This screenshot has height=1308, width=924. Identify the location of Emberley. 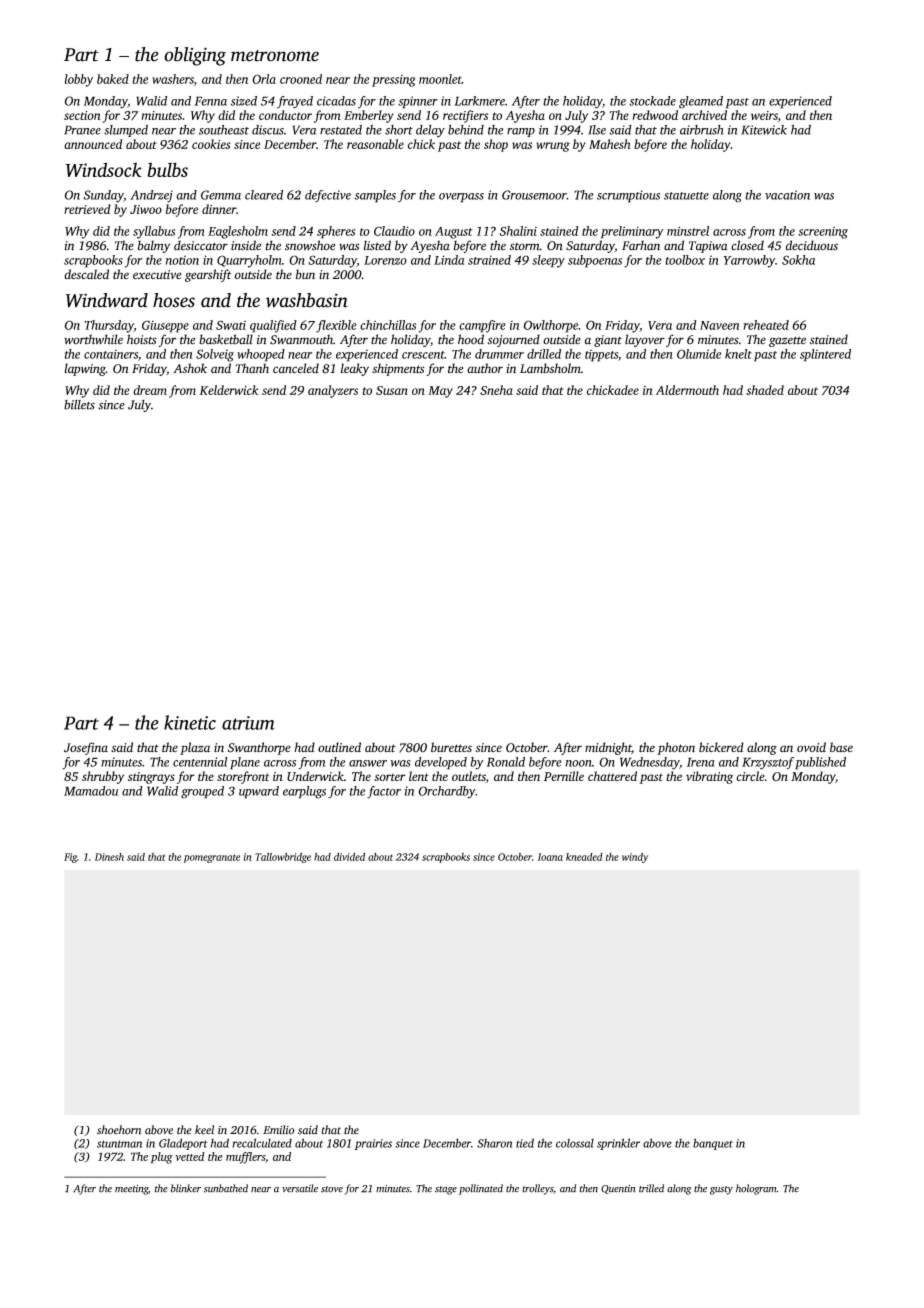
(369, 116).
